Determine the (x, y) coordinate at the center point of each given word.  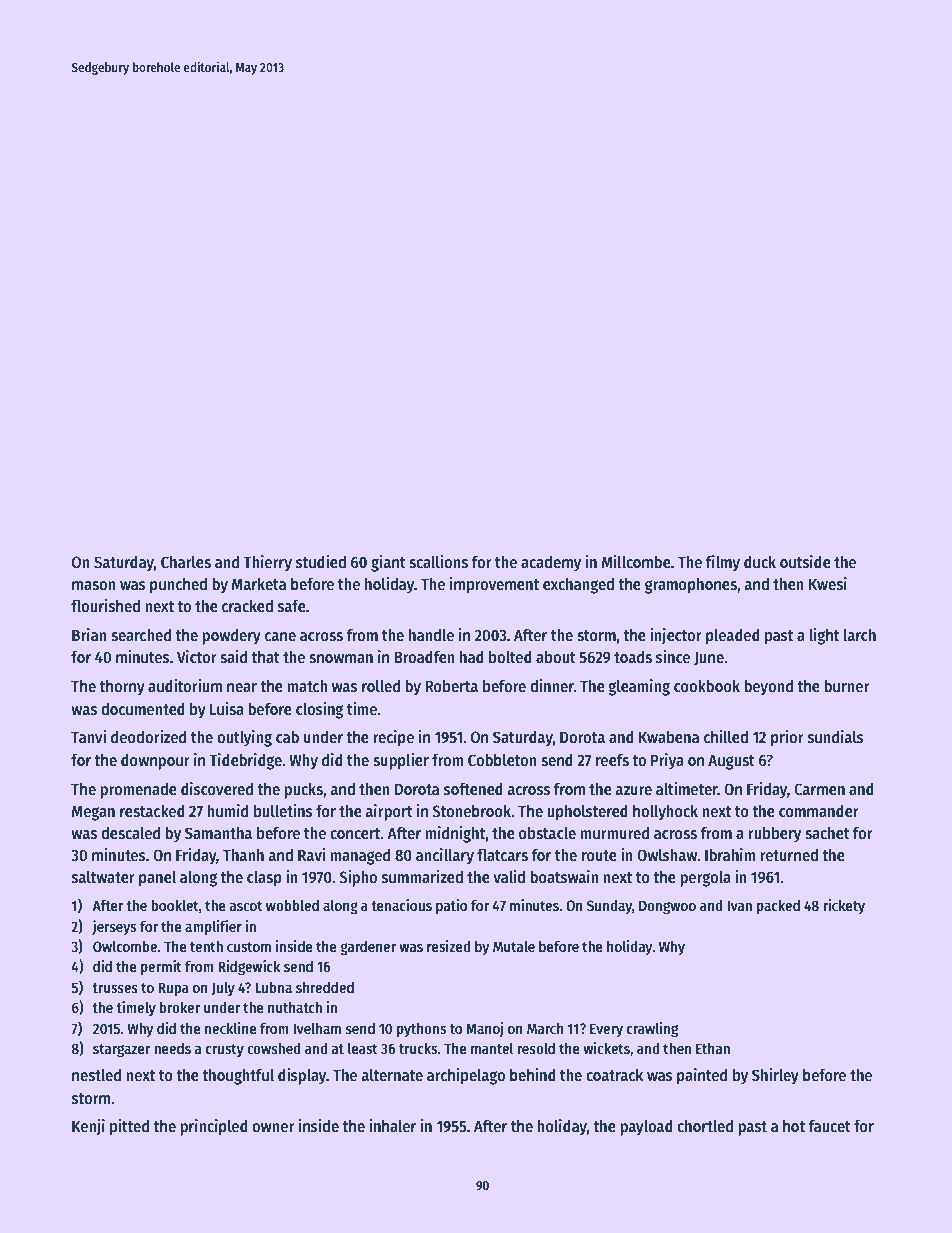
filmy (723, 563)
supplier (401, 761)
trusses (115, 988)
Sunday (609, 906)
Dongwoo (667, 907)
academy (551, 563)
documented (143, 708)
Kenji (88, 1127)
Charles (186, 562)
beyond (768, 687)
